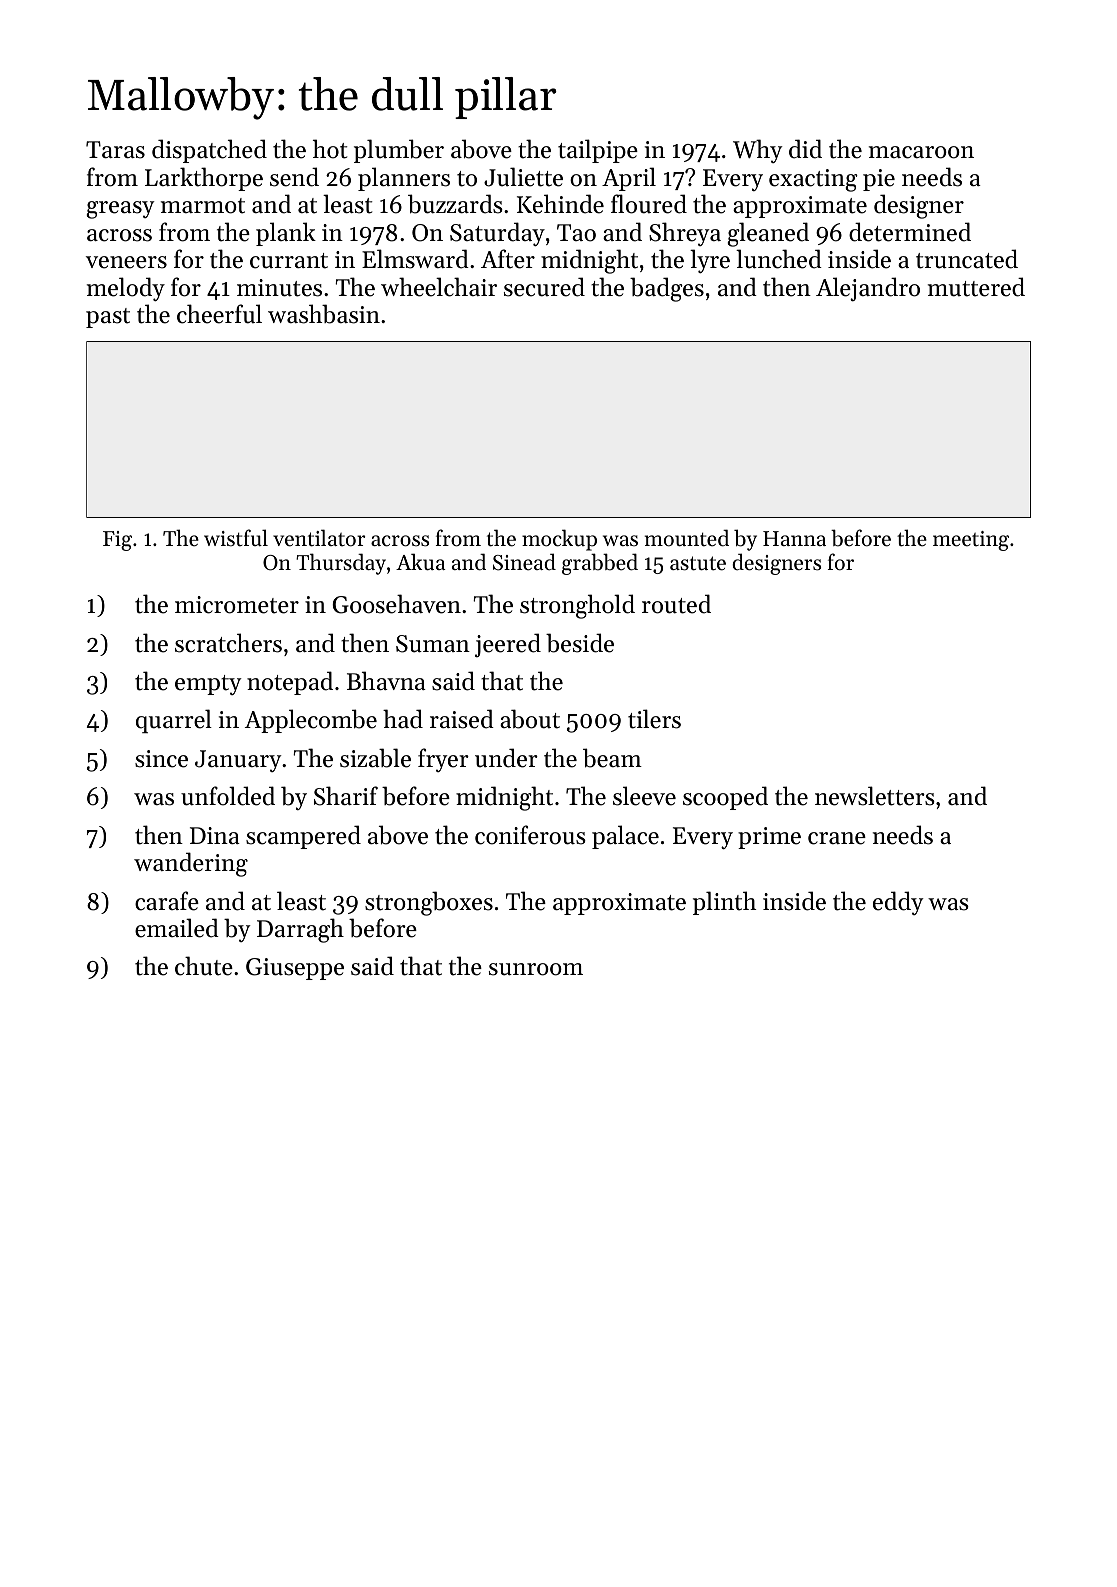 The width and height of the page is (1117, 1587). Describe the element at coordinates (725, 798) in the page. I see `scooped` at that location.
